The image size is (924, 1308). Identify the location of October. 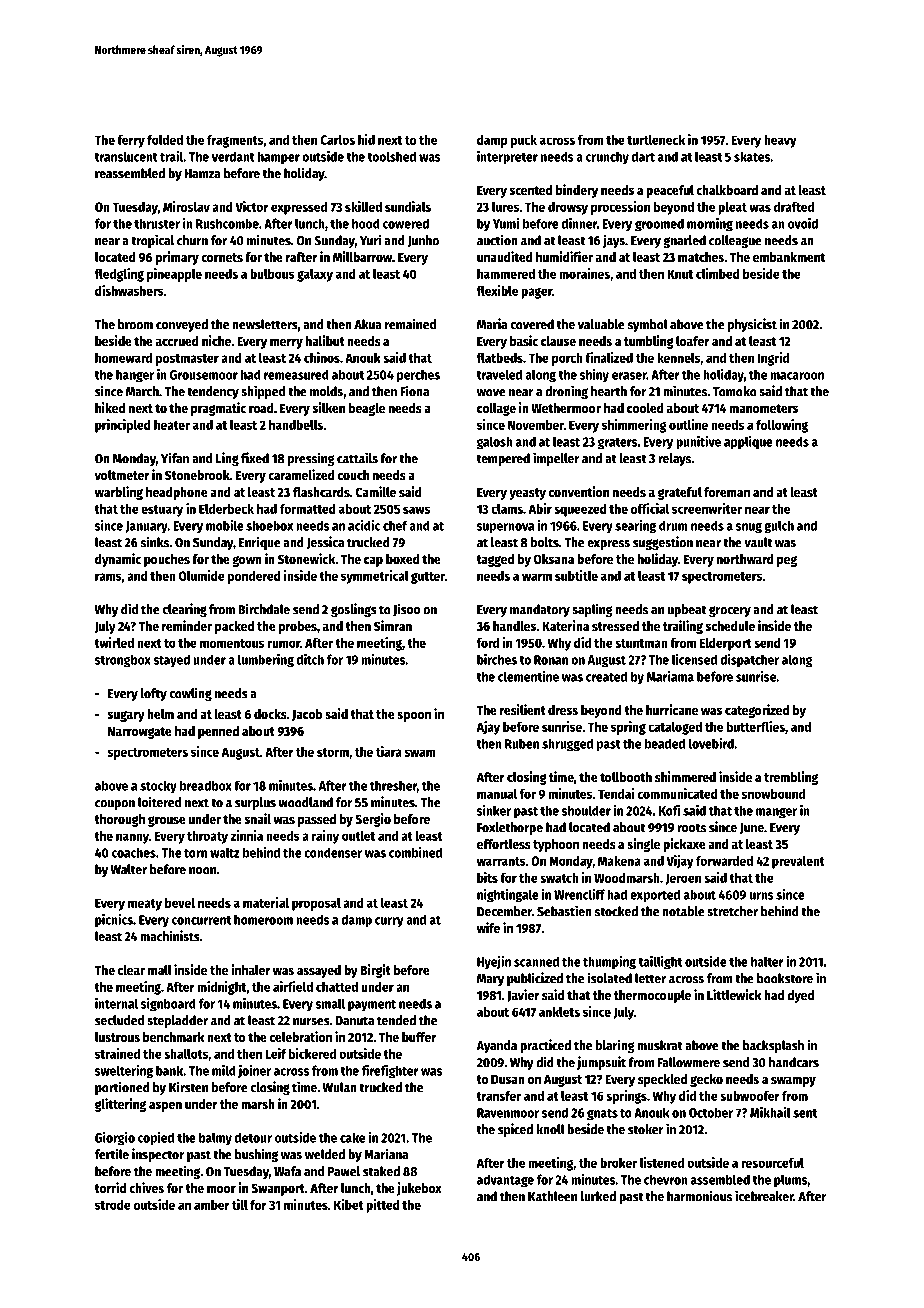
(711, 1112).
